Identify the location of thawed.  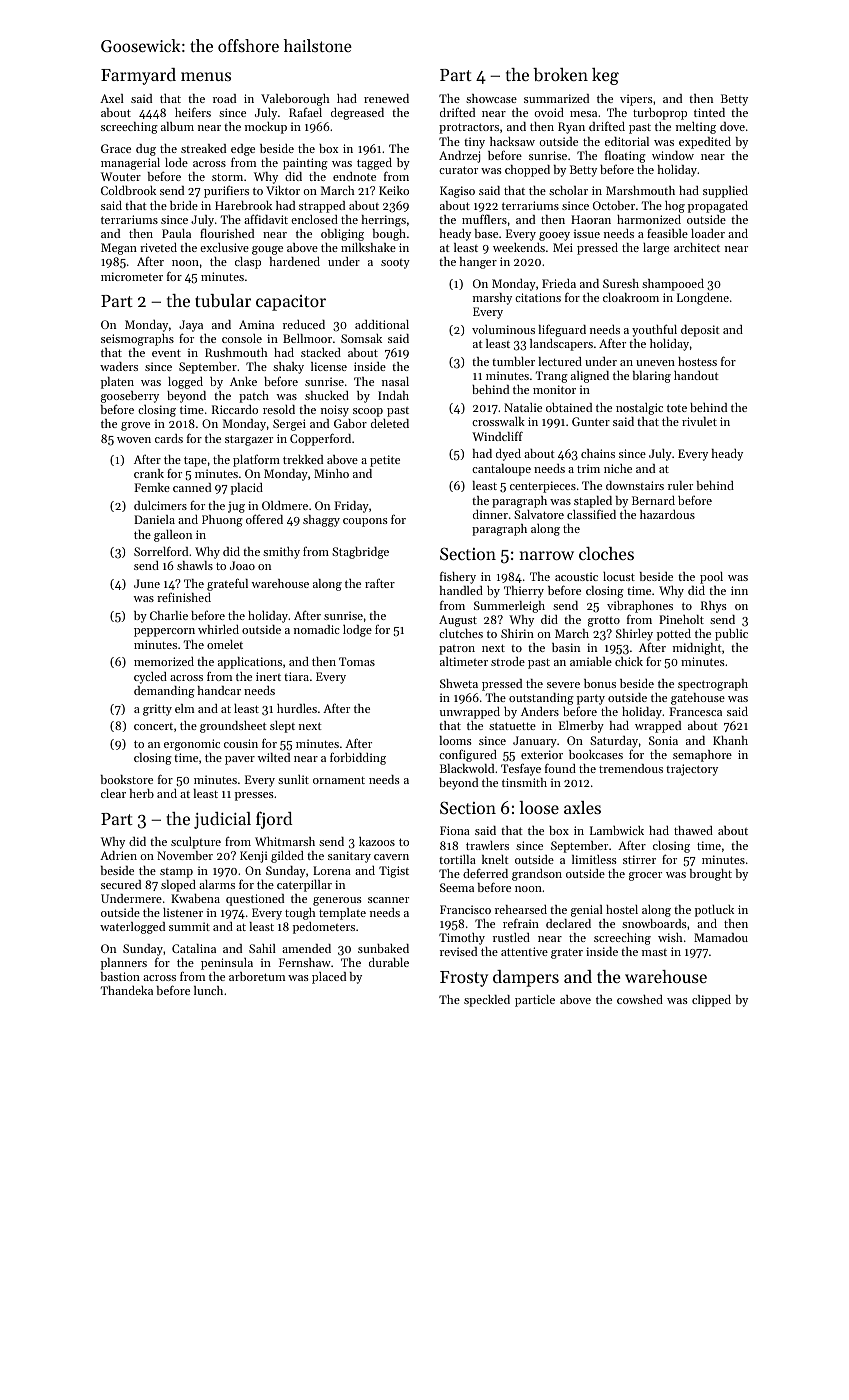
(693, 830).
